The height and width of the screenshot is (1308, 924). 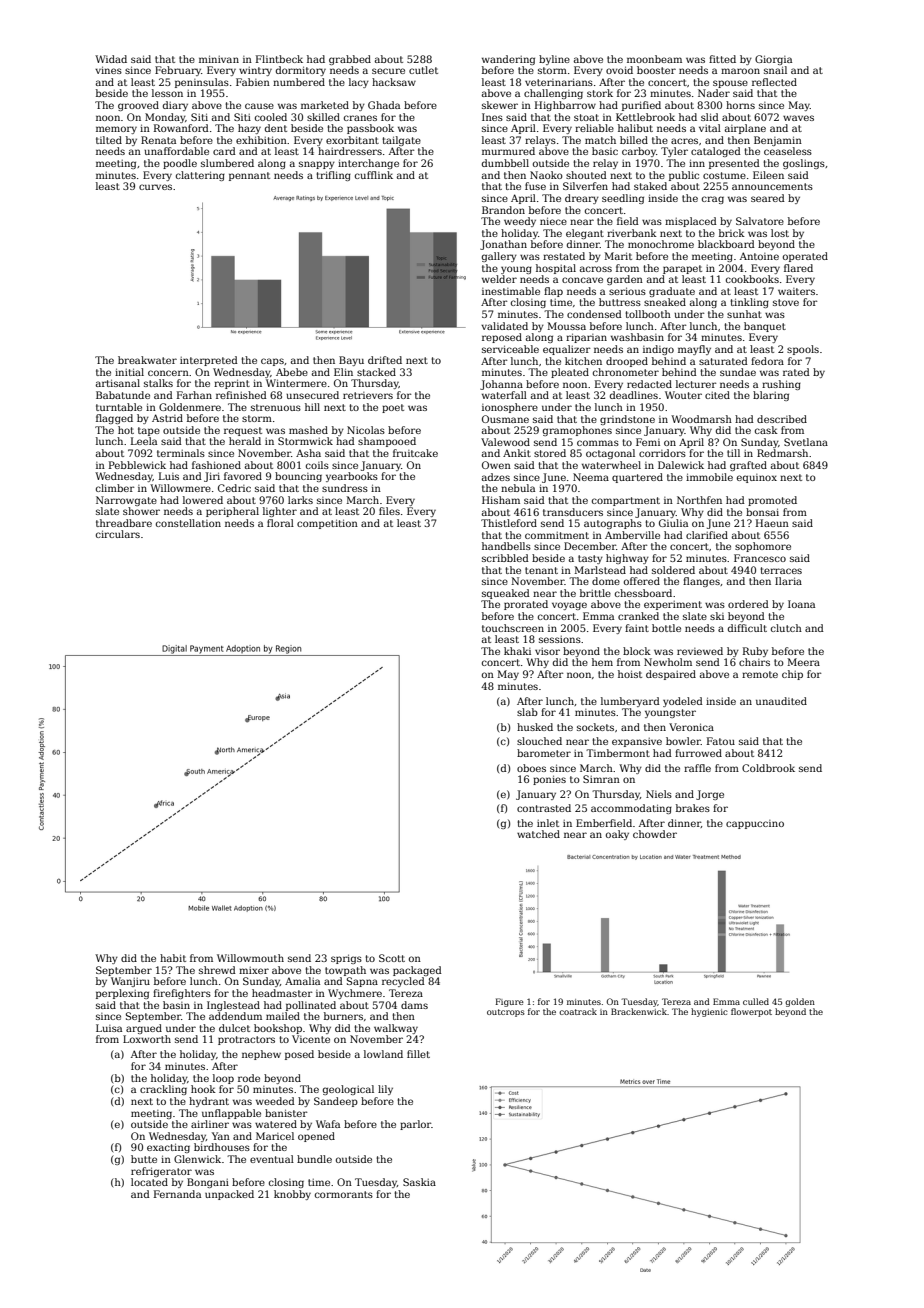 What do you see at coordinates (249, 176) in the screenshot?
I see `pennant` at bounding box center [249, 176].
